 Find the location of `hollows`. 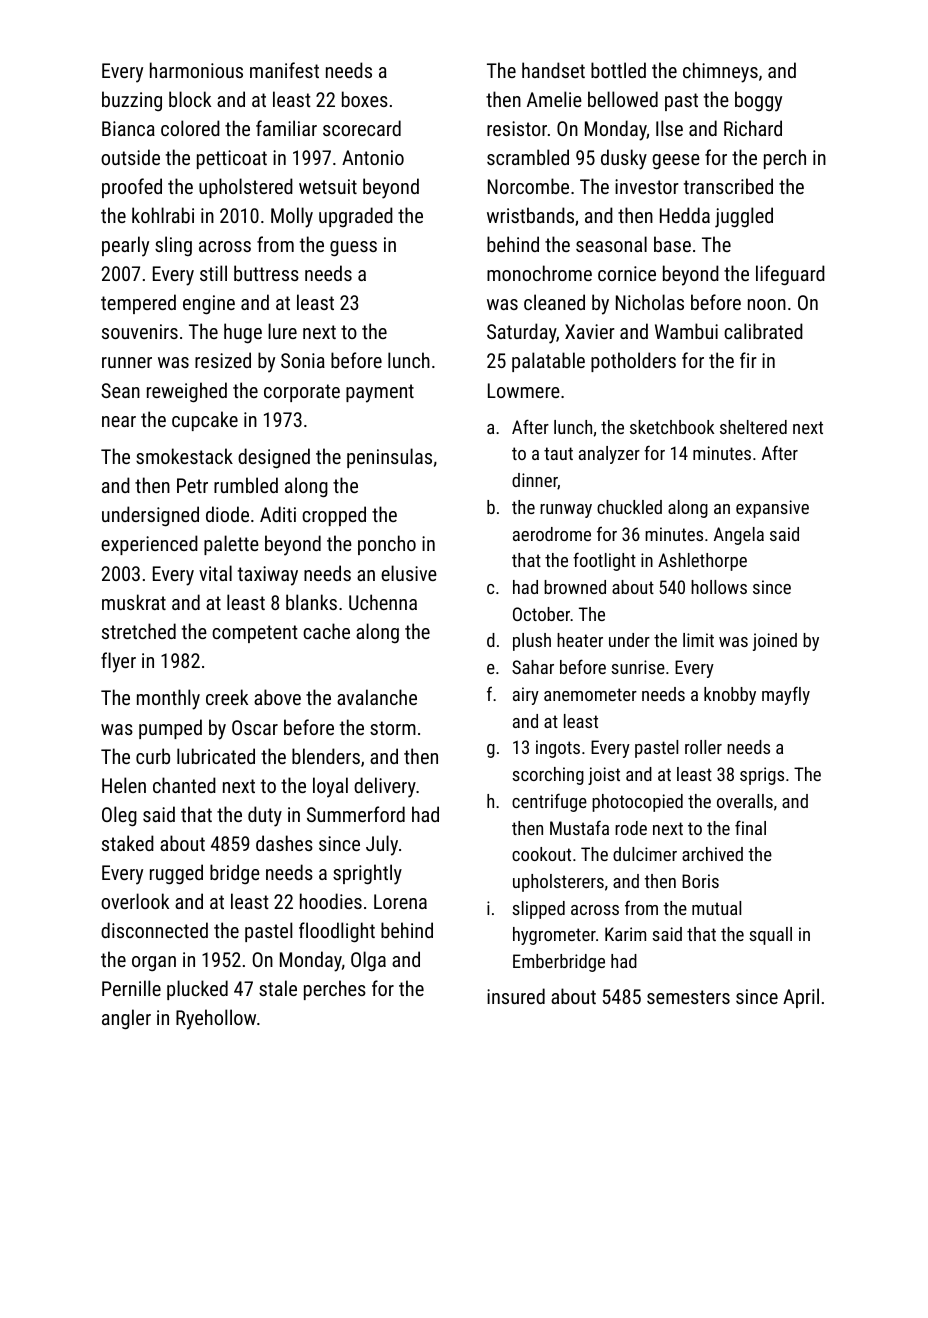

hollows is located at coordinates (719, 587).
